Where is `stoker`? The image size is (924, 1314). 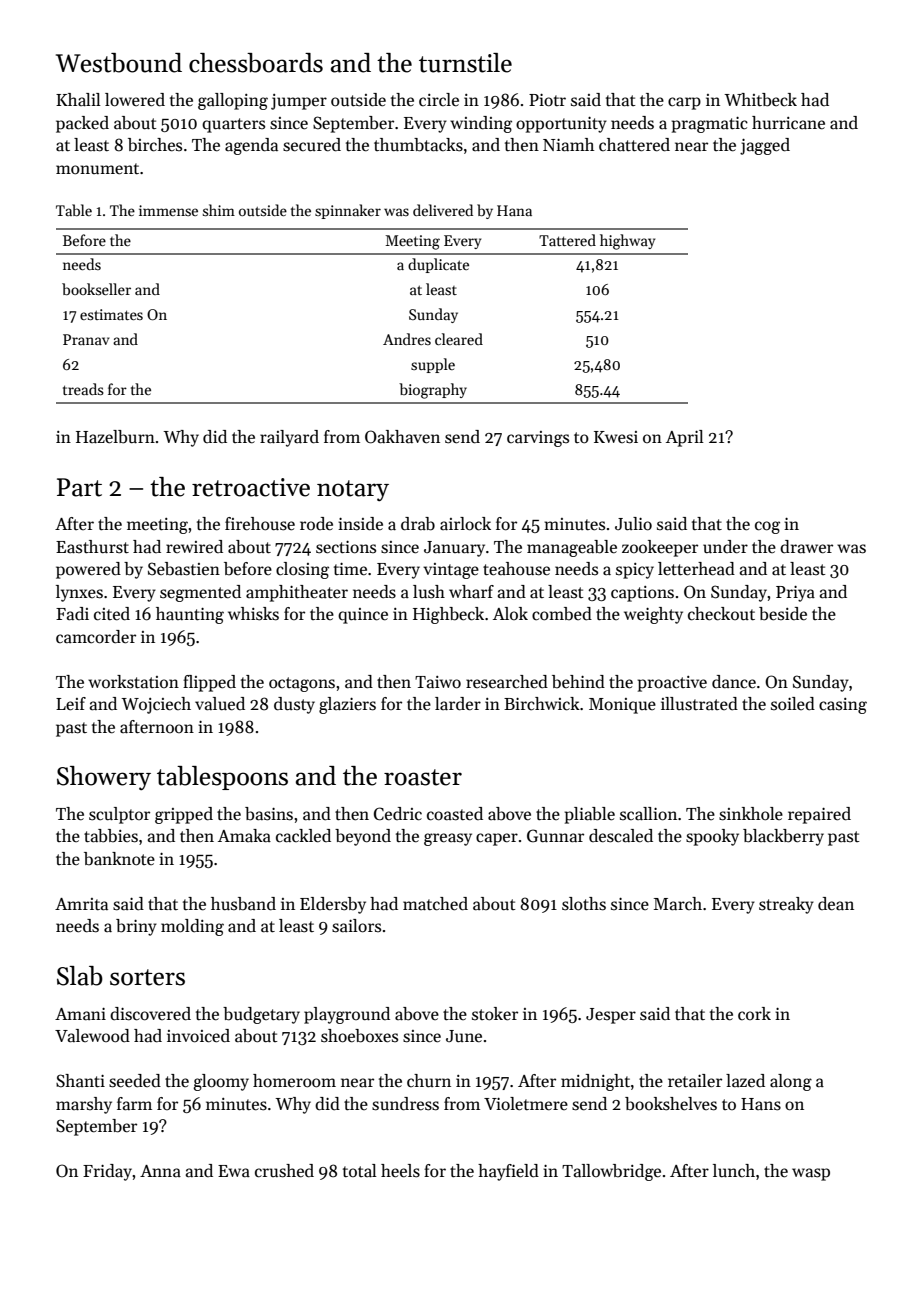
stoker is located at coordinates (495, 1014).
